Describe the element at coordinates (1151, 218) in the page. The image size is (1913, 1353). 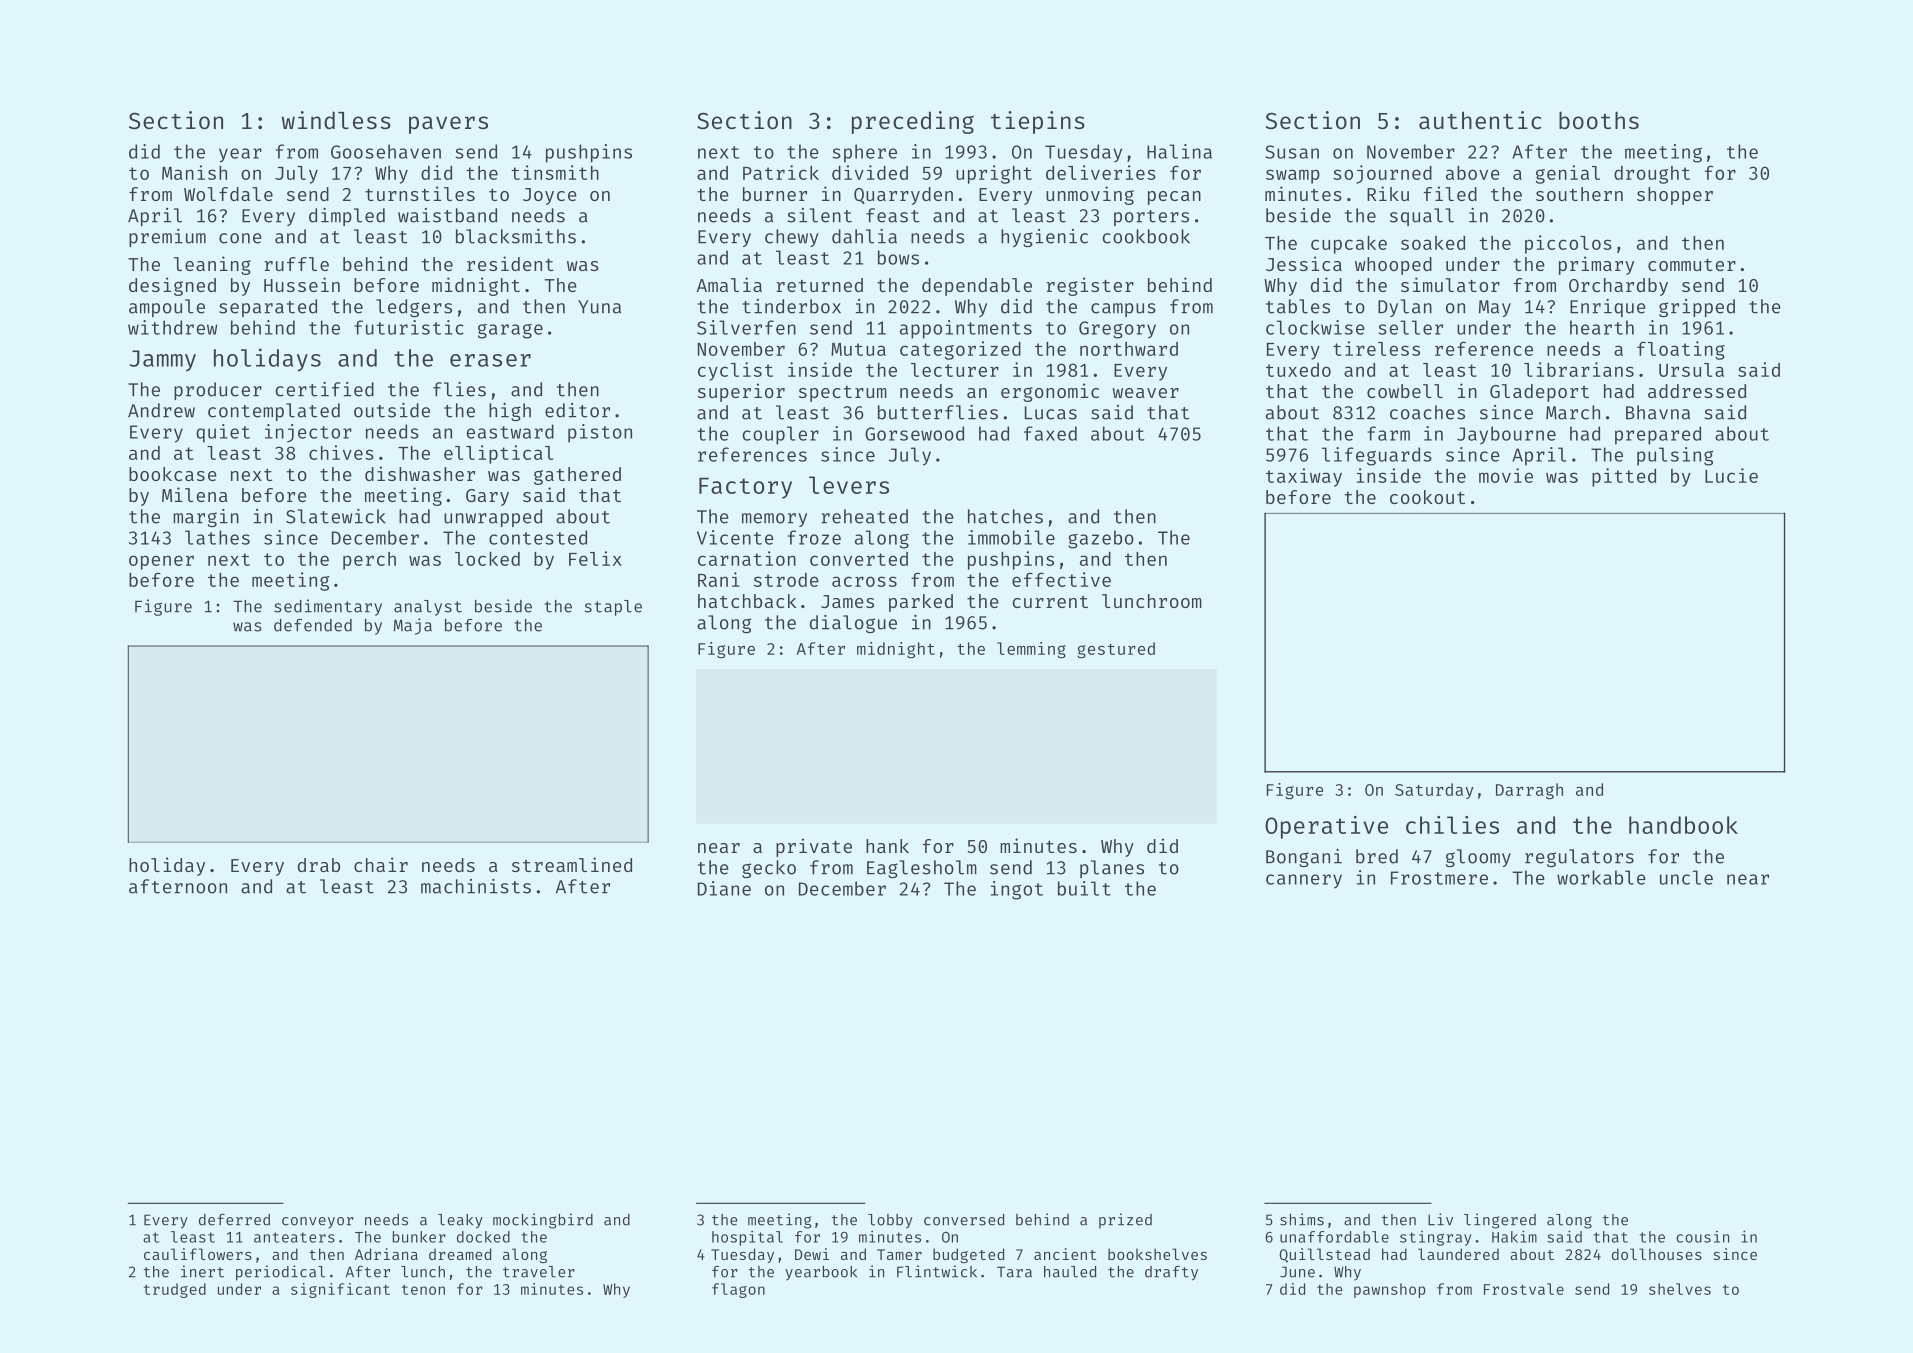
I see `porters` at that location.
